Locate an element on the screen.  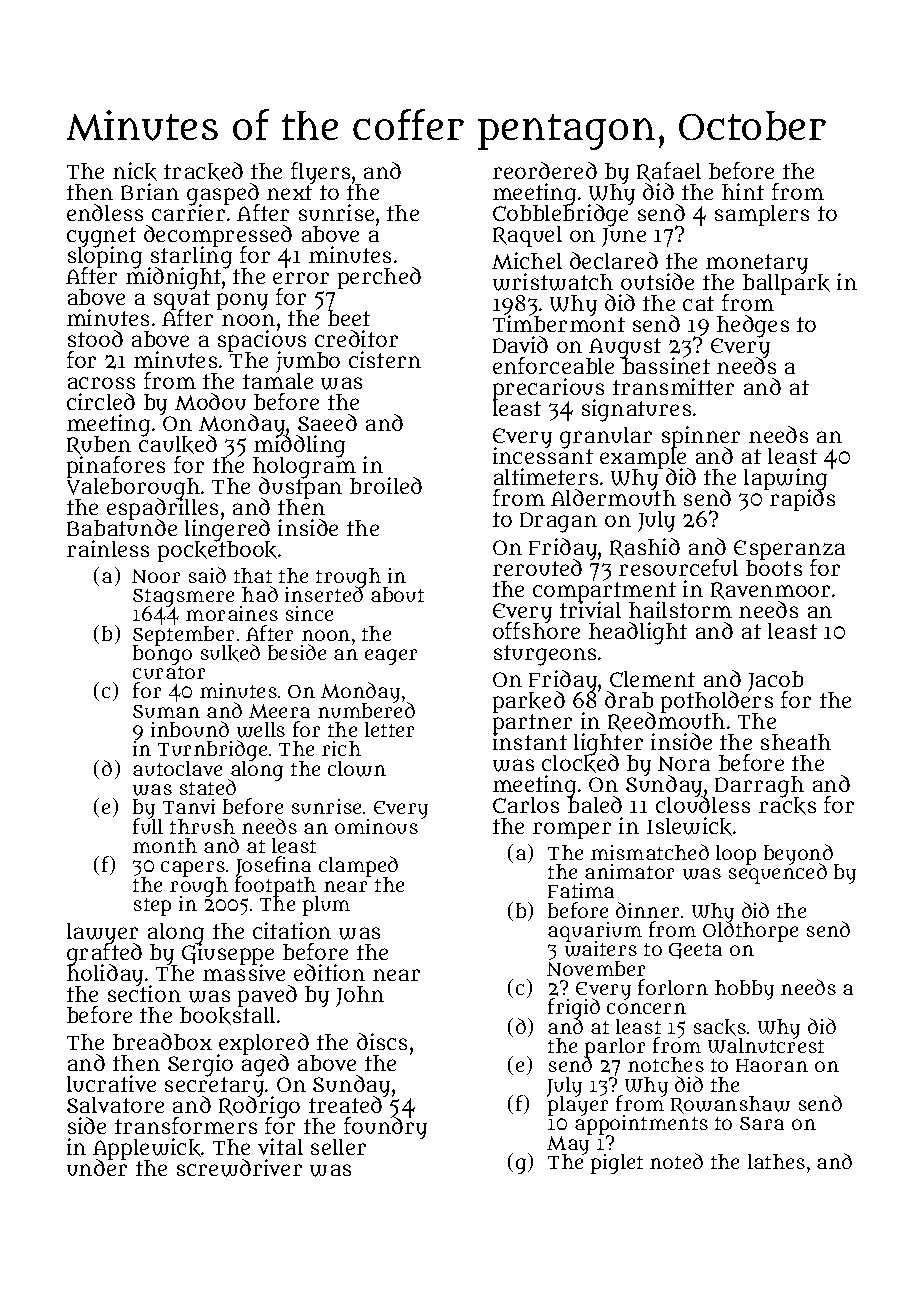
sequenced is located at coordinates (778, 874).
